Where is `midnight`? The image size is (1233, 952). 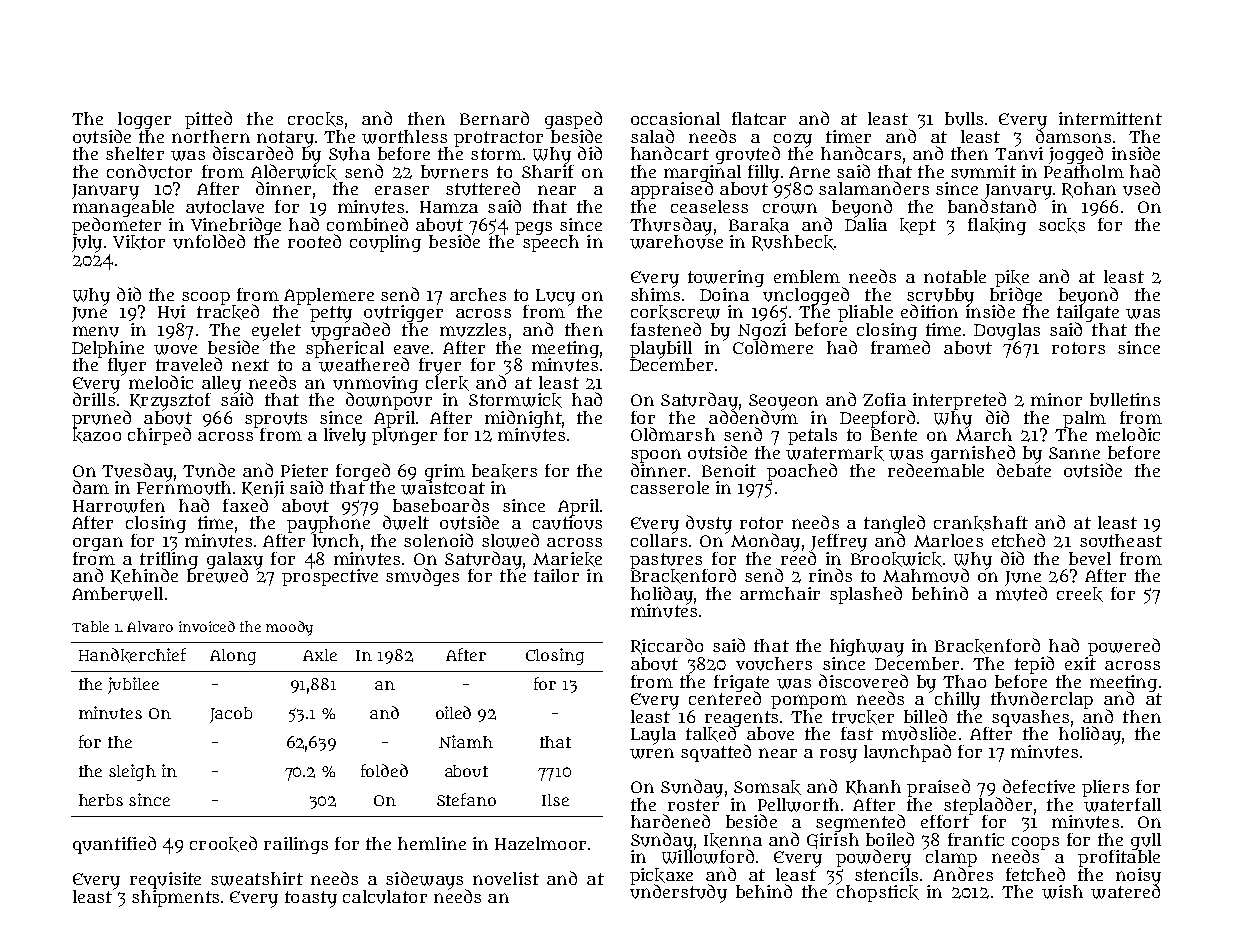 midnight is located at coordinates (523, 419).
